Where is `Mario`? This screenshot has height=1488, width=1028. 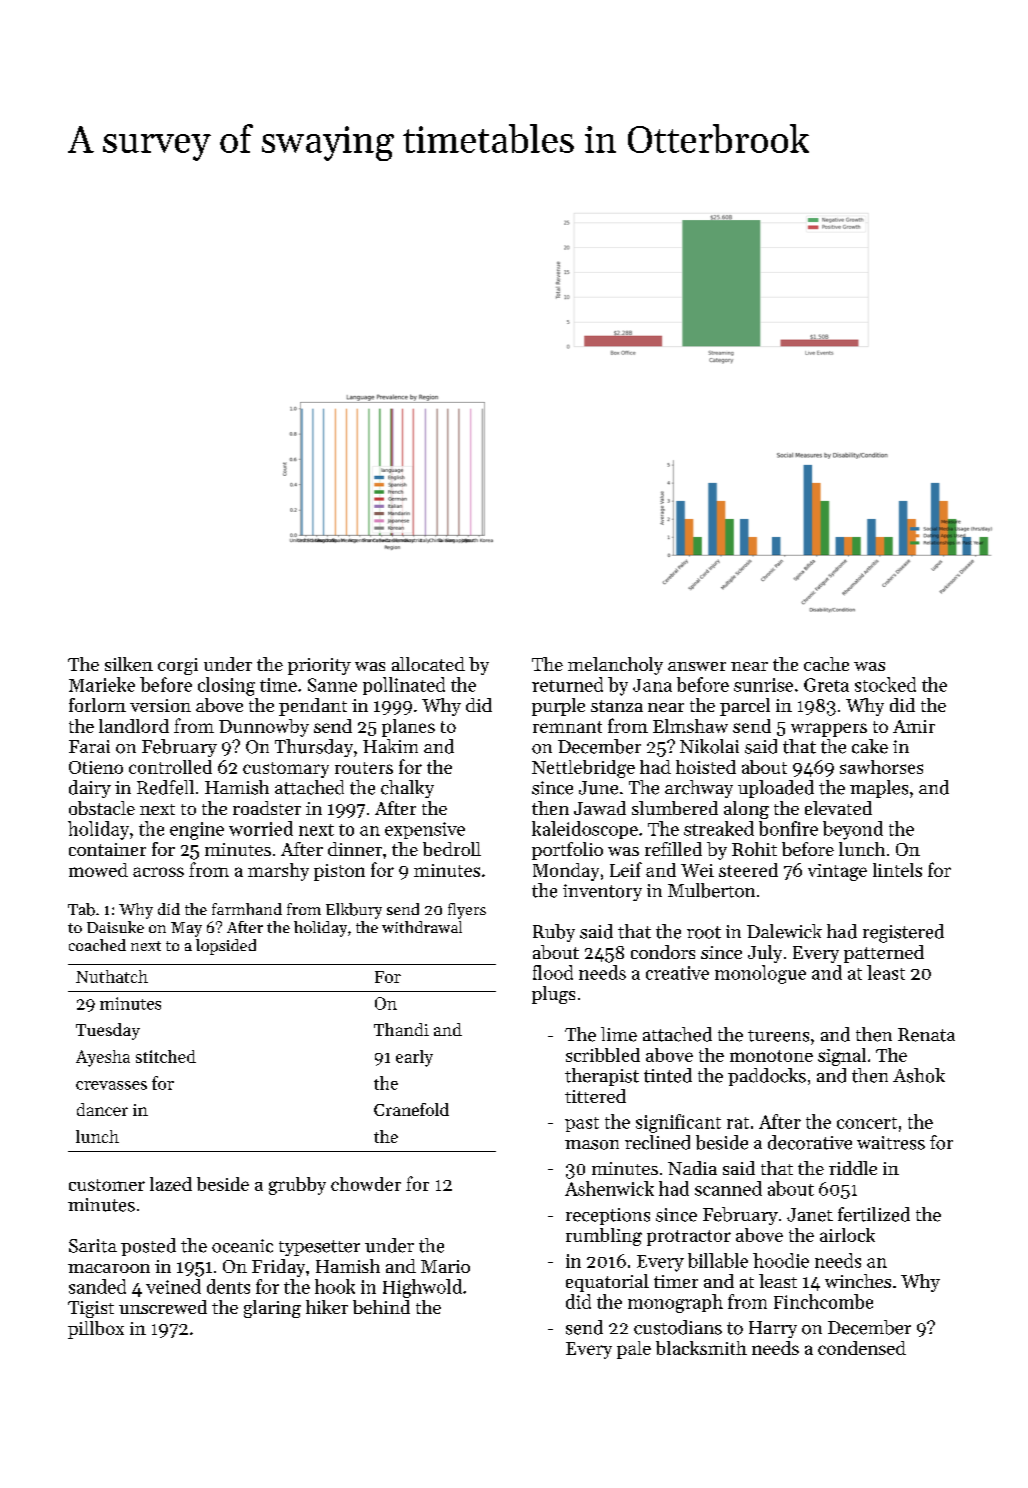 Mario is located at coordinates (445, 1266).
